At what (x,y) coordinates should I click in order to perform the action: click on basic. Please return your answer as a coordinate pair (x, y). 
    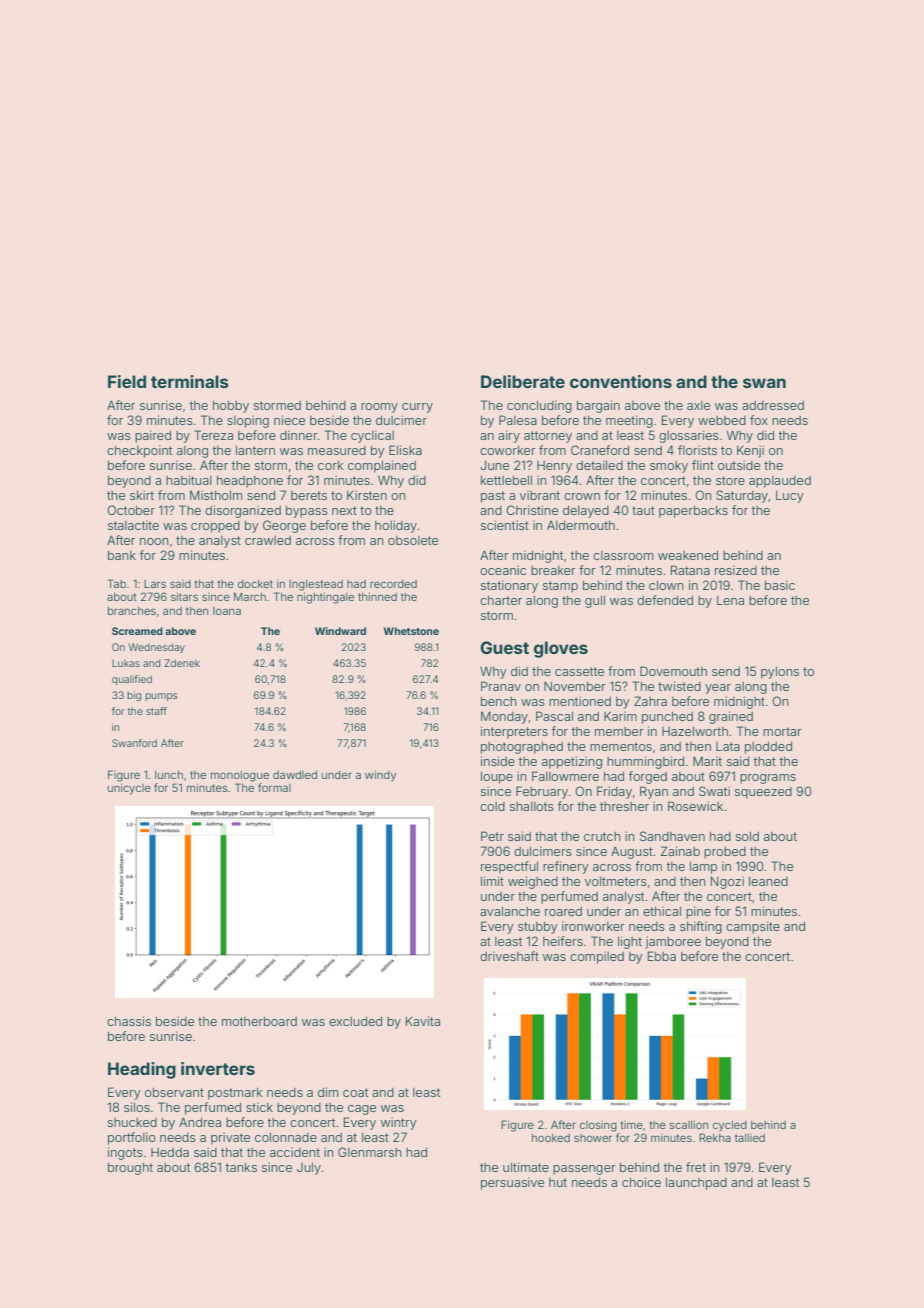
    Looking at the image, I should click on (780, 585).
